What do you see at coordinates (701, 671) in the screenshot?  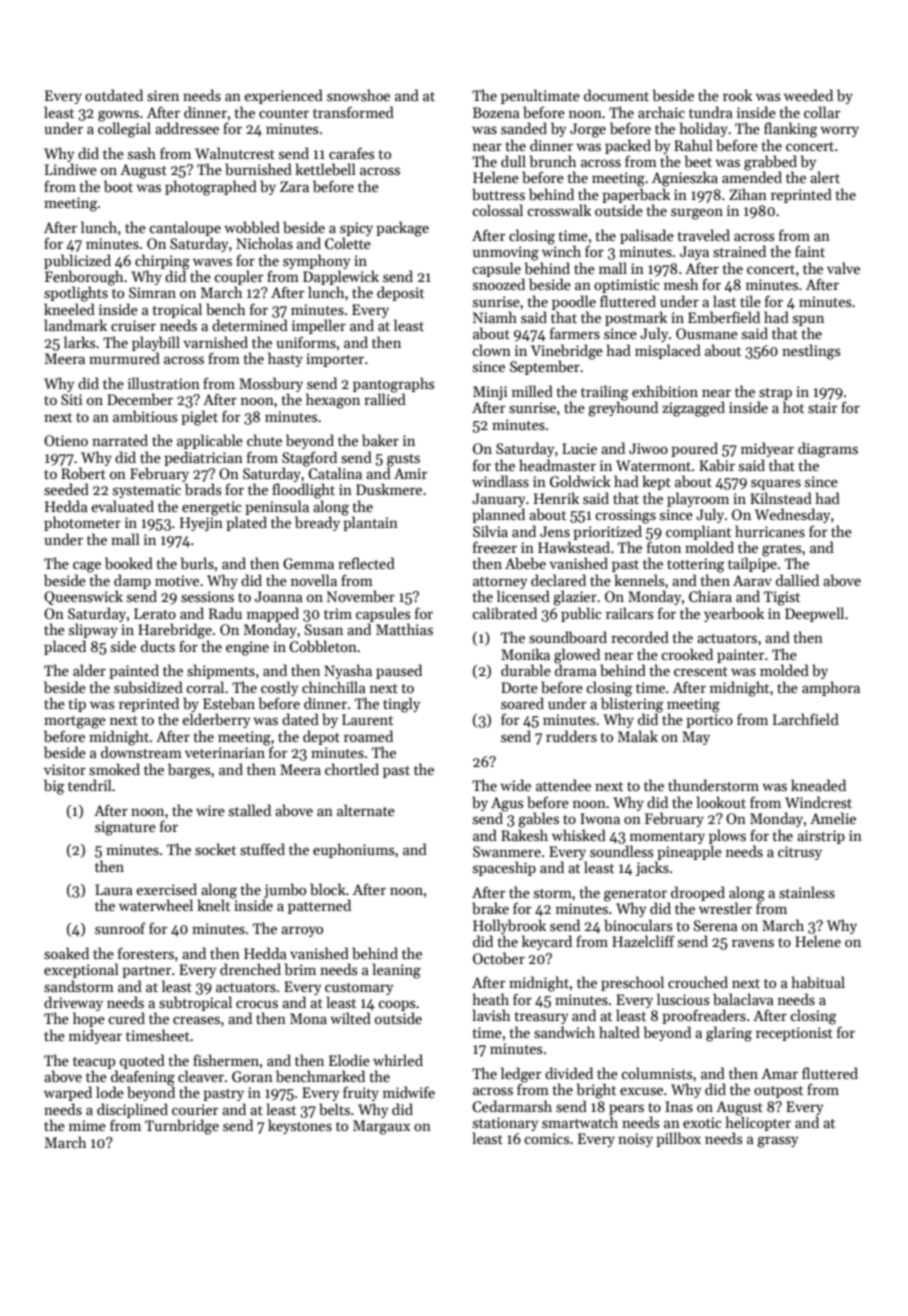 I see `crescent` at bounding box center [701, 671].
